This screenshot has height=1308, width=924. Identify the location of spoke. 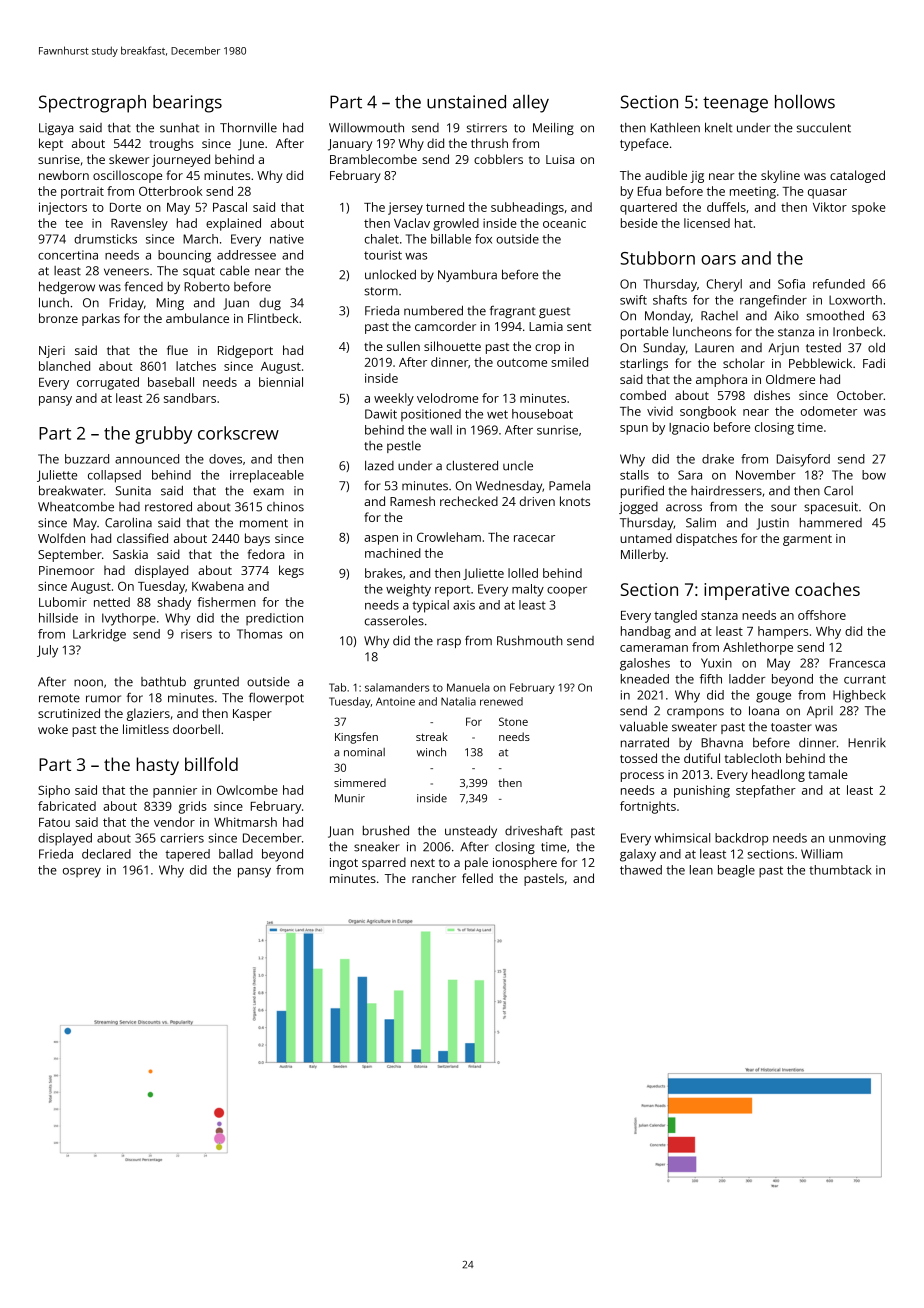
(869, 208).
